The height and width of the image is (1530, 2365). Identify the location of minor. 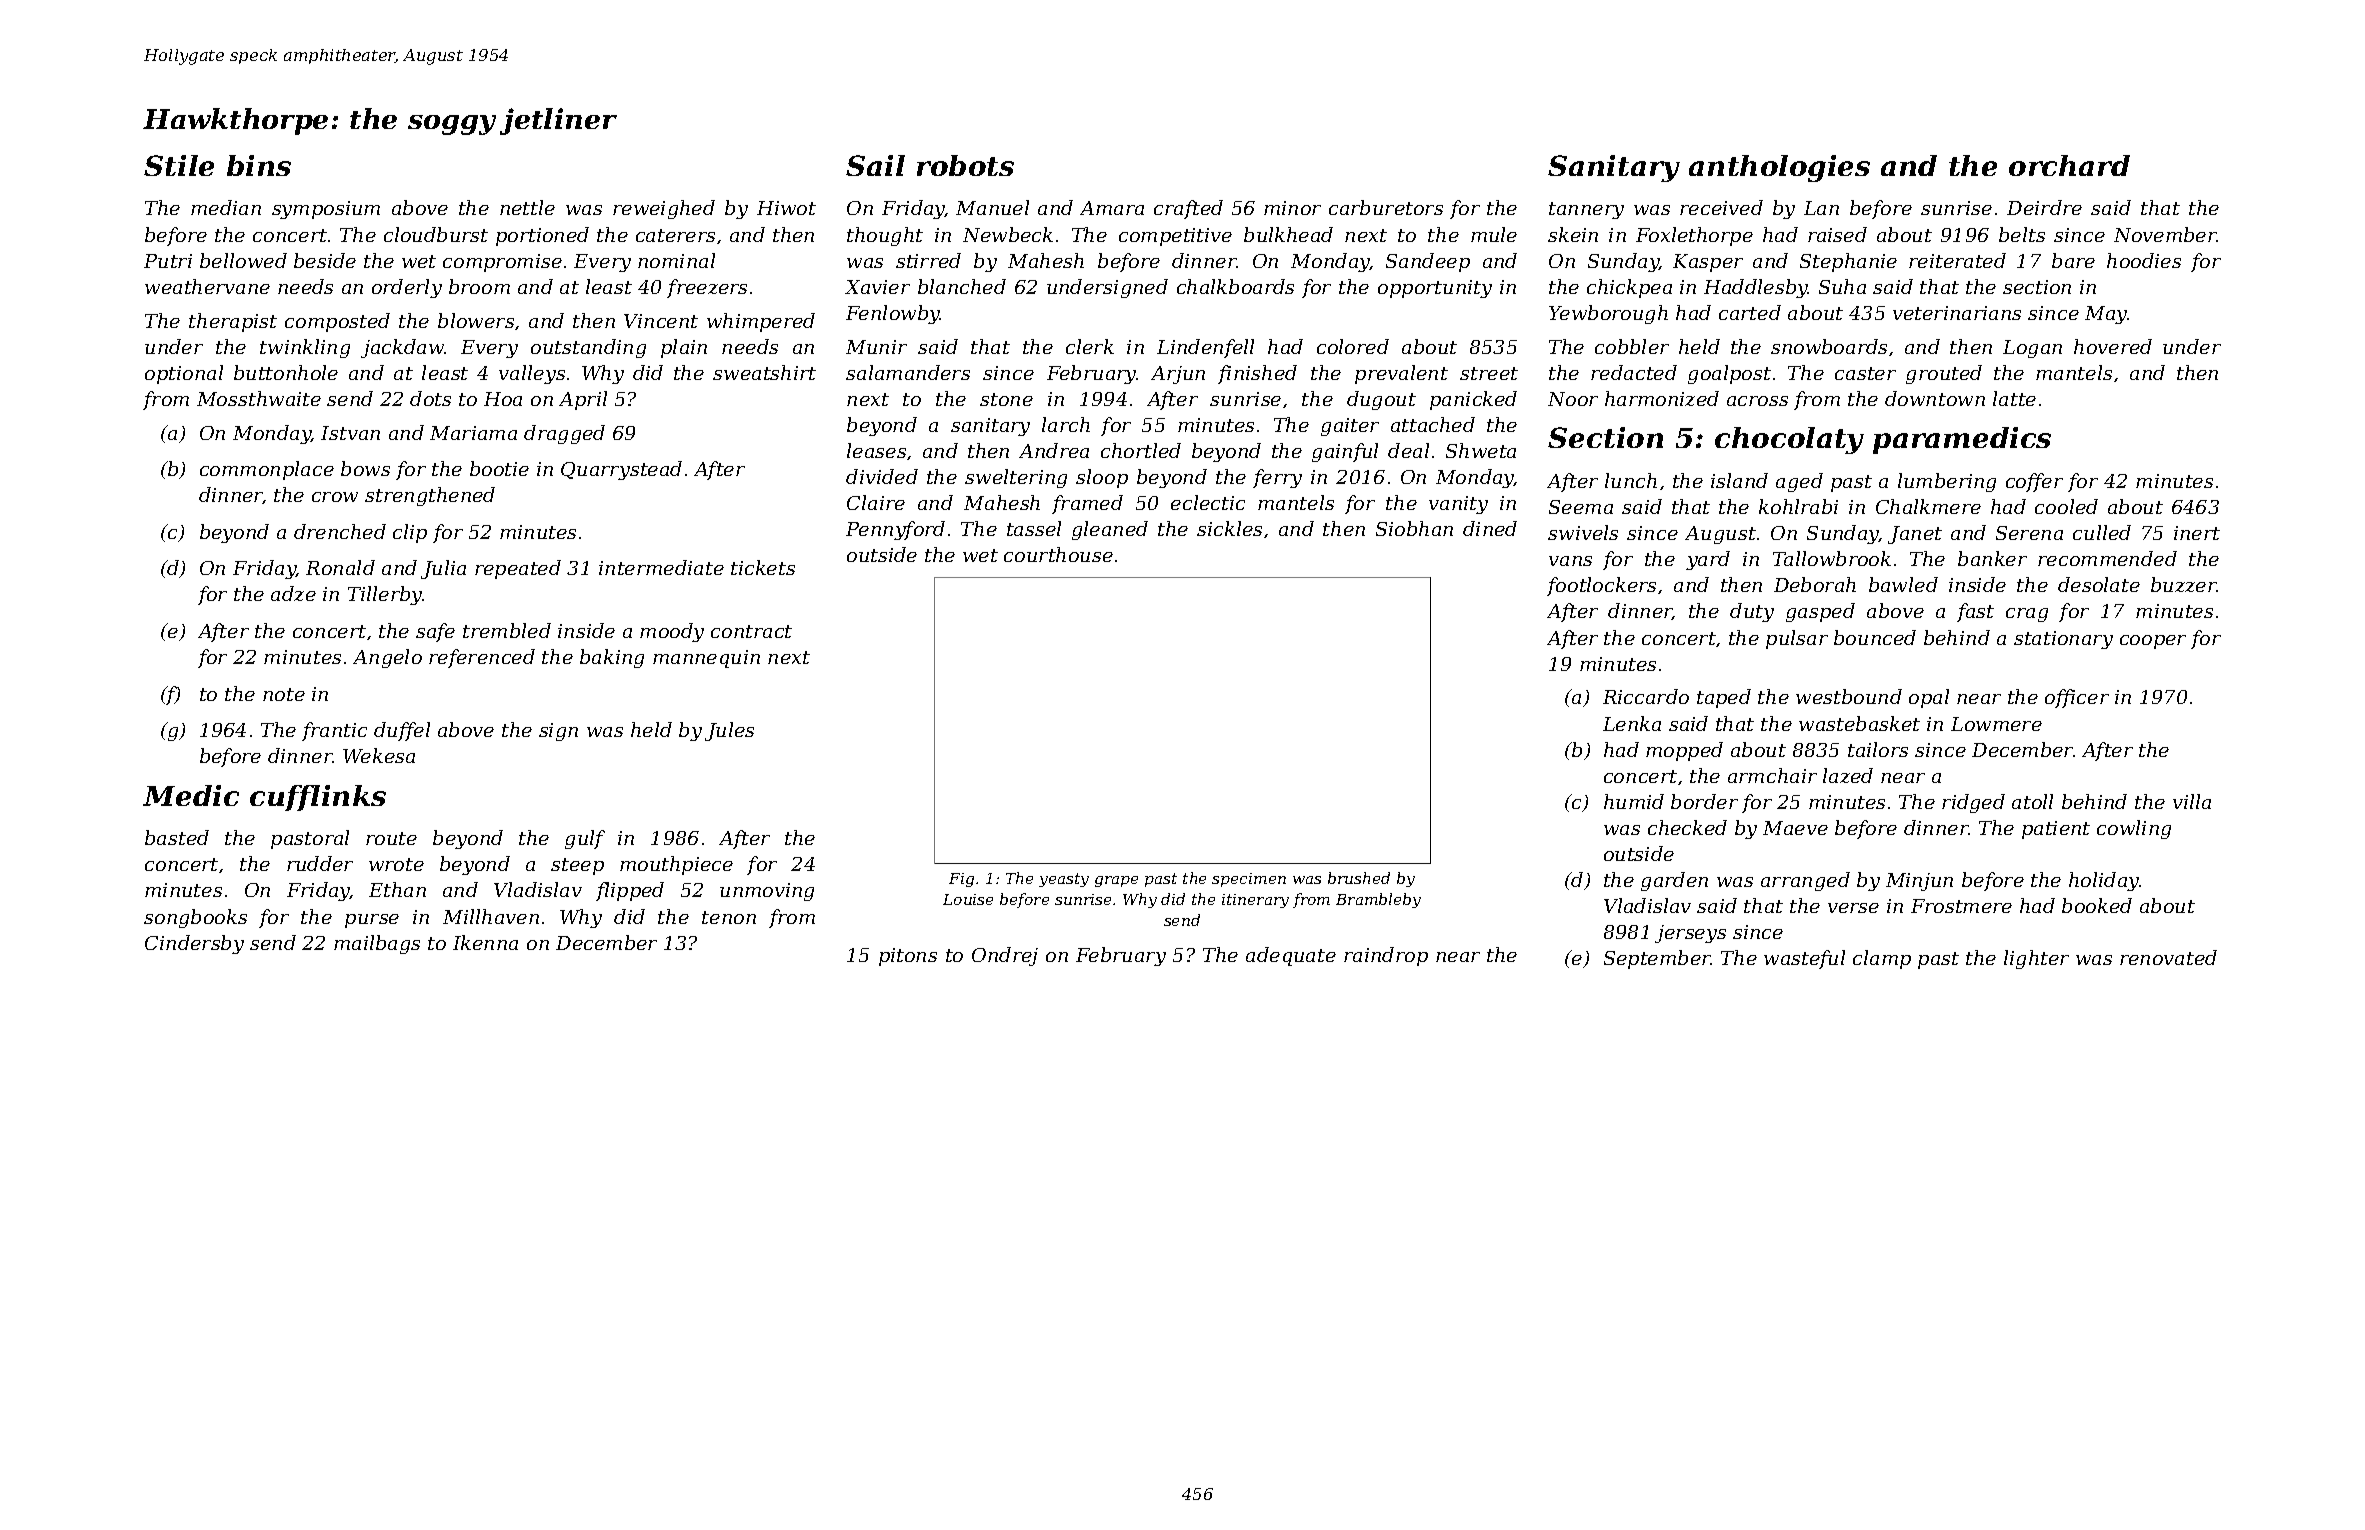
(1292, 208).
